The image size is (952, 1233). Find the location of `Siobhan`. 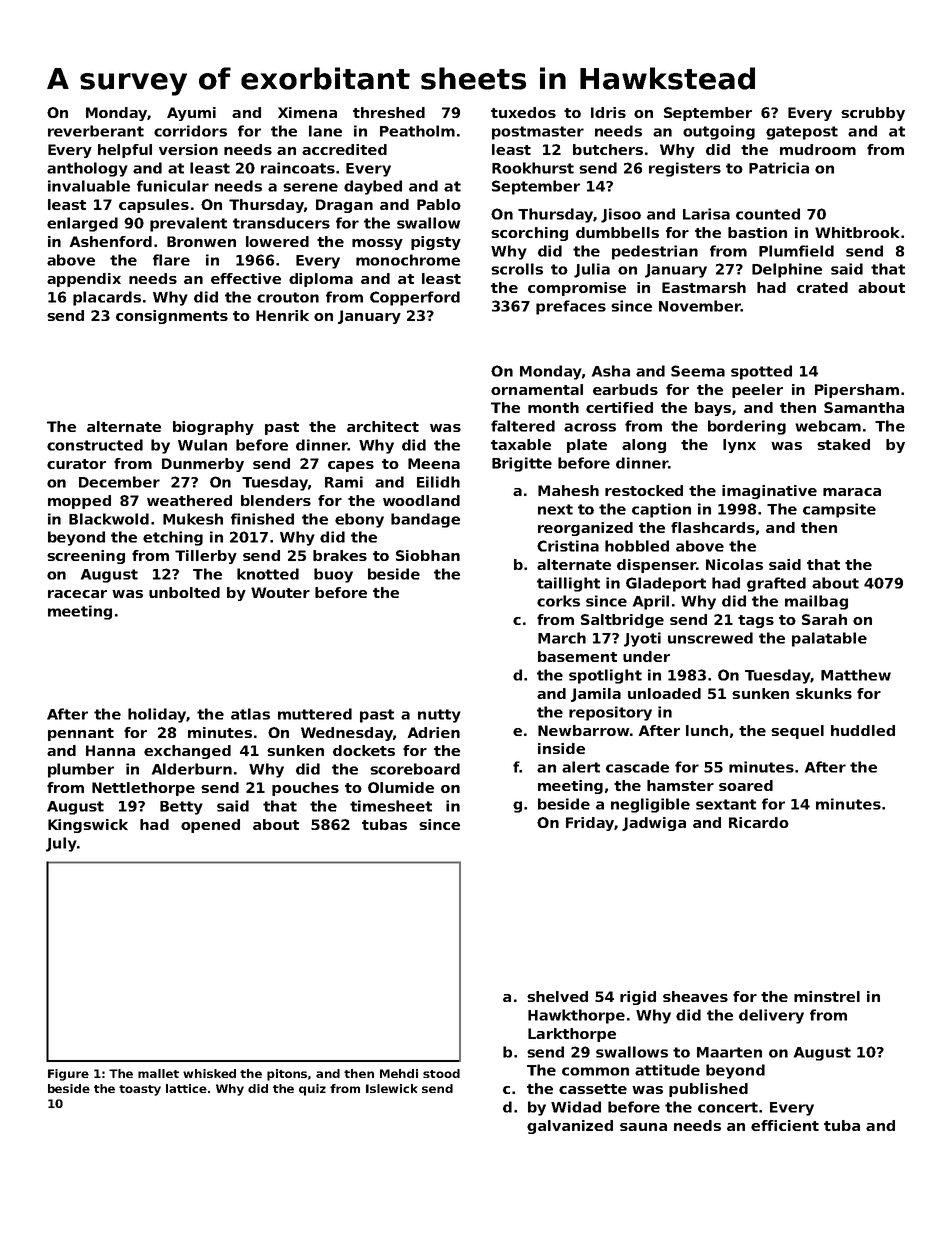

Siobhan is located at coordinates (428, 555).
